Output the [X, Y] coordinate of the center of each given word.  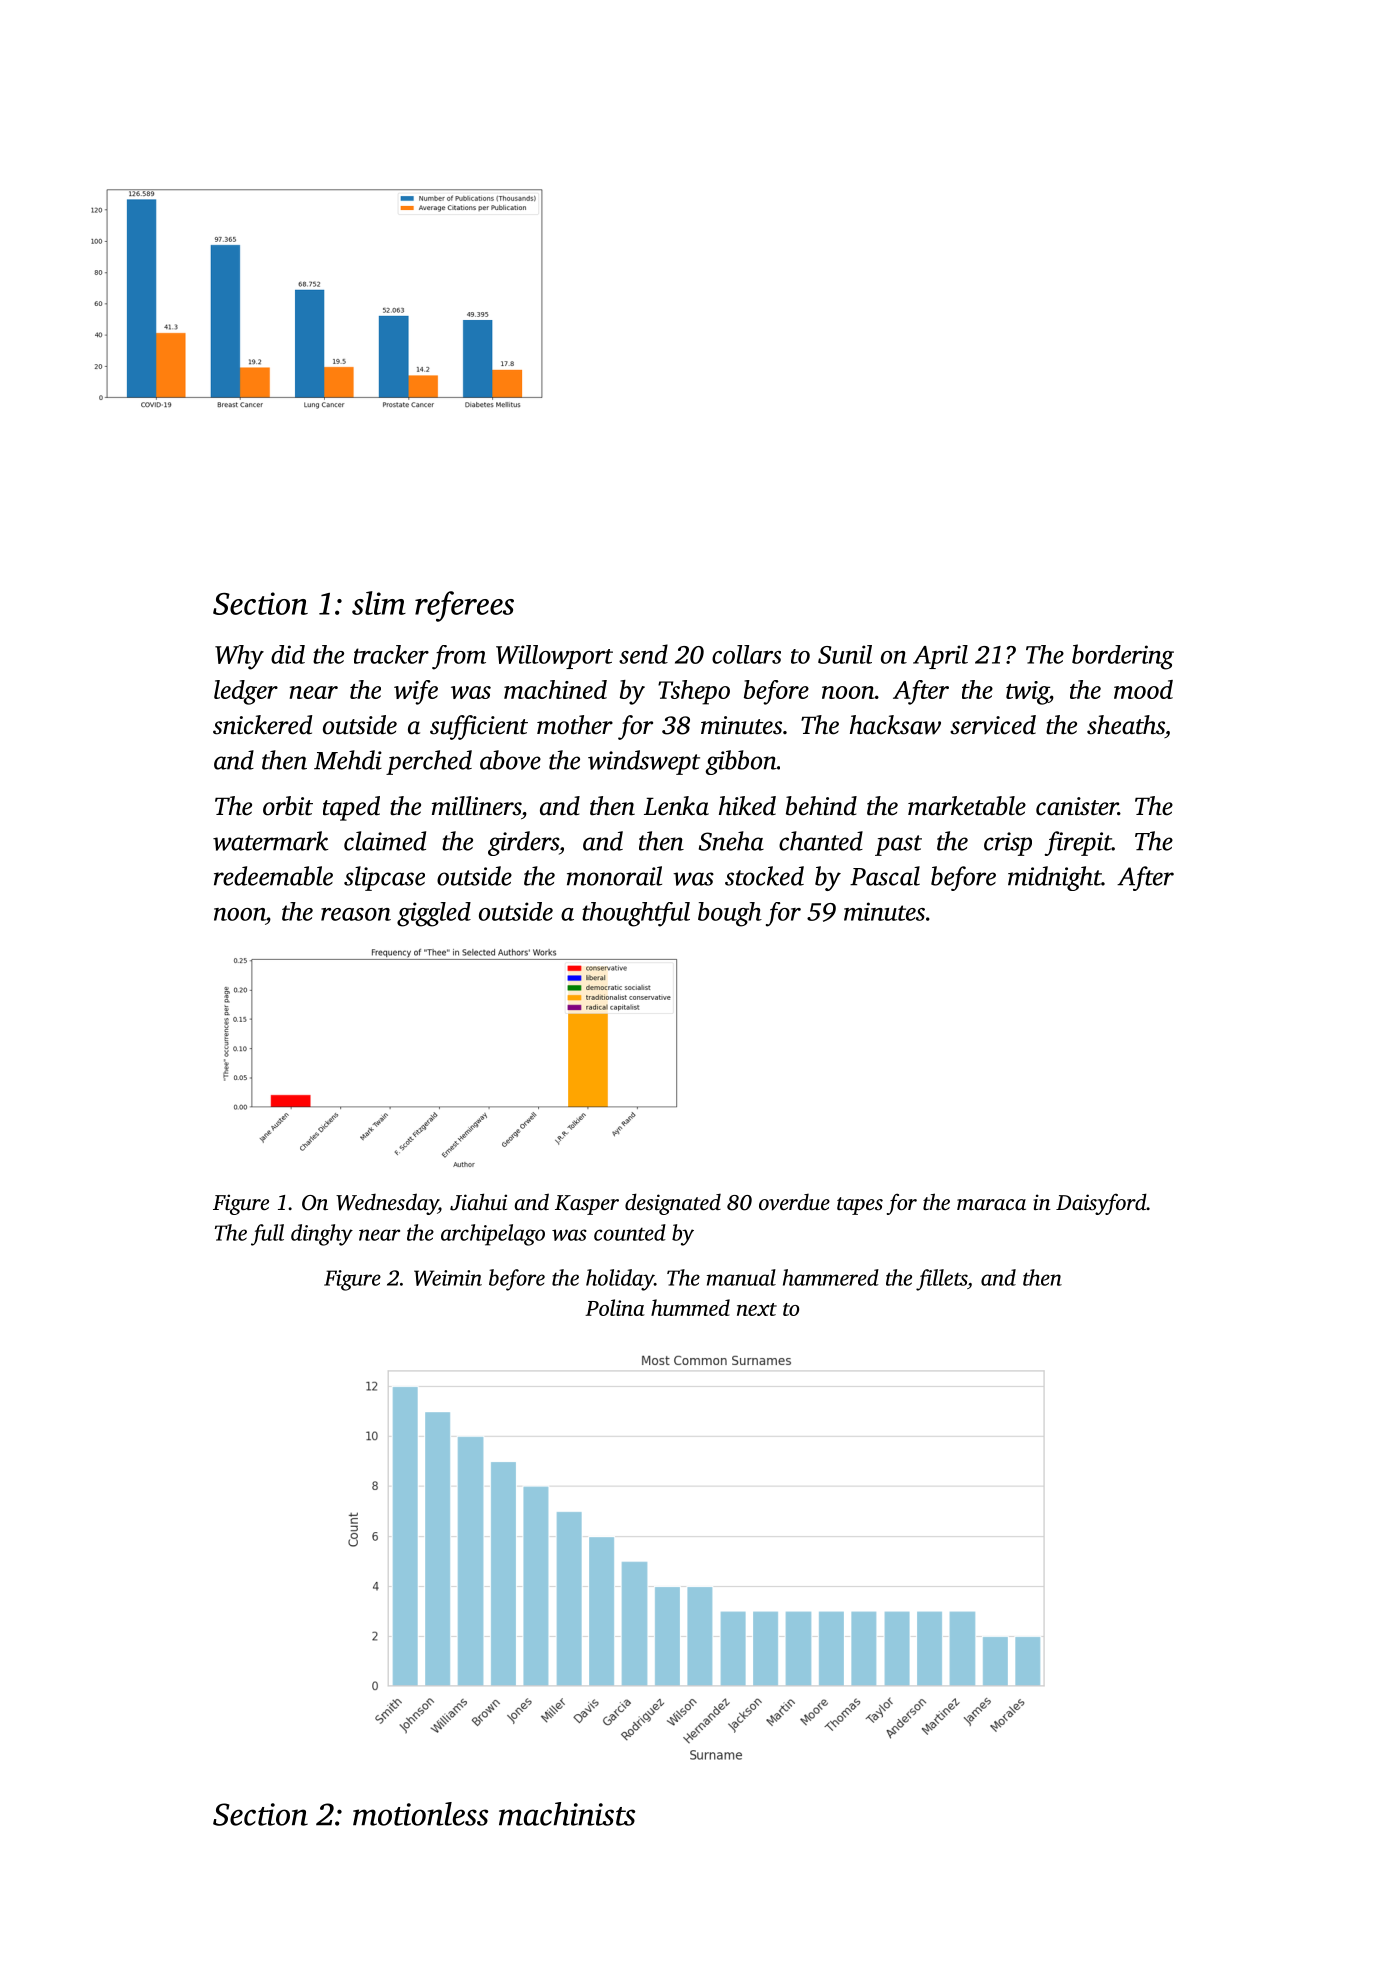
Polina [615, 1307]
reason [356, 914]
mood [1143, 689]
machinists [567, 1814]
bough [730, 914]
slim [379, 603]
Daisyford [1101, 1204]
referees [464, 606]
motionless [420, 1814]
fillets [941, 1280]
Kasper [587, 1205]
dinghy [322, 1235]
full [267, 1235]
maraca [991, 1204]
